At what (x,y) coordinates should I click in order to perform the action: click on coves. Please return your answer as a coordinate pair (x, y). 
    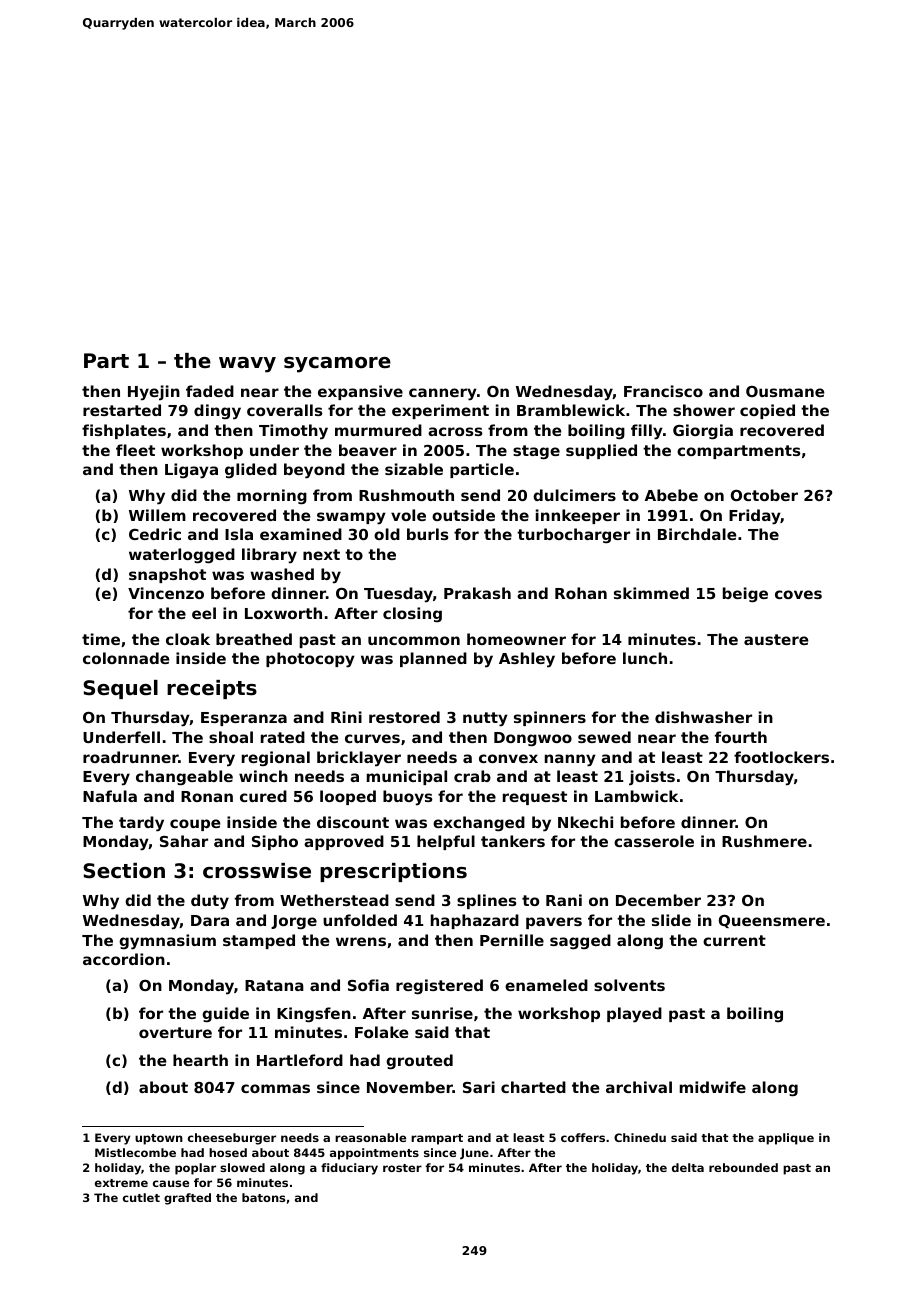
    Looking at the image, I should click on (798, 594).
